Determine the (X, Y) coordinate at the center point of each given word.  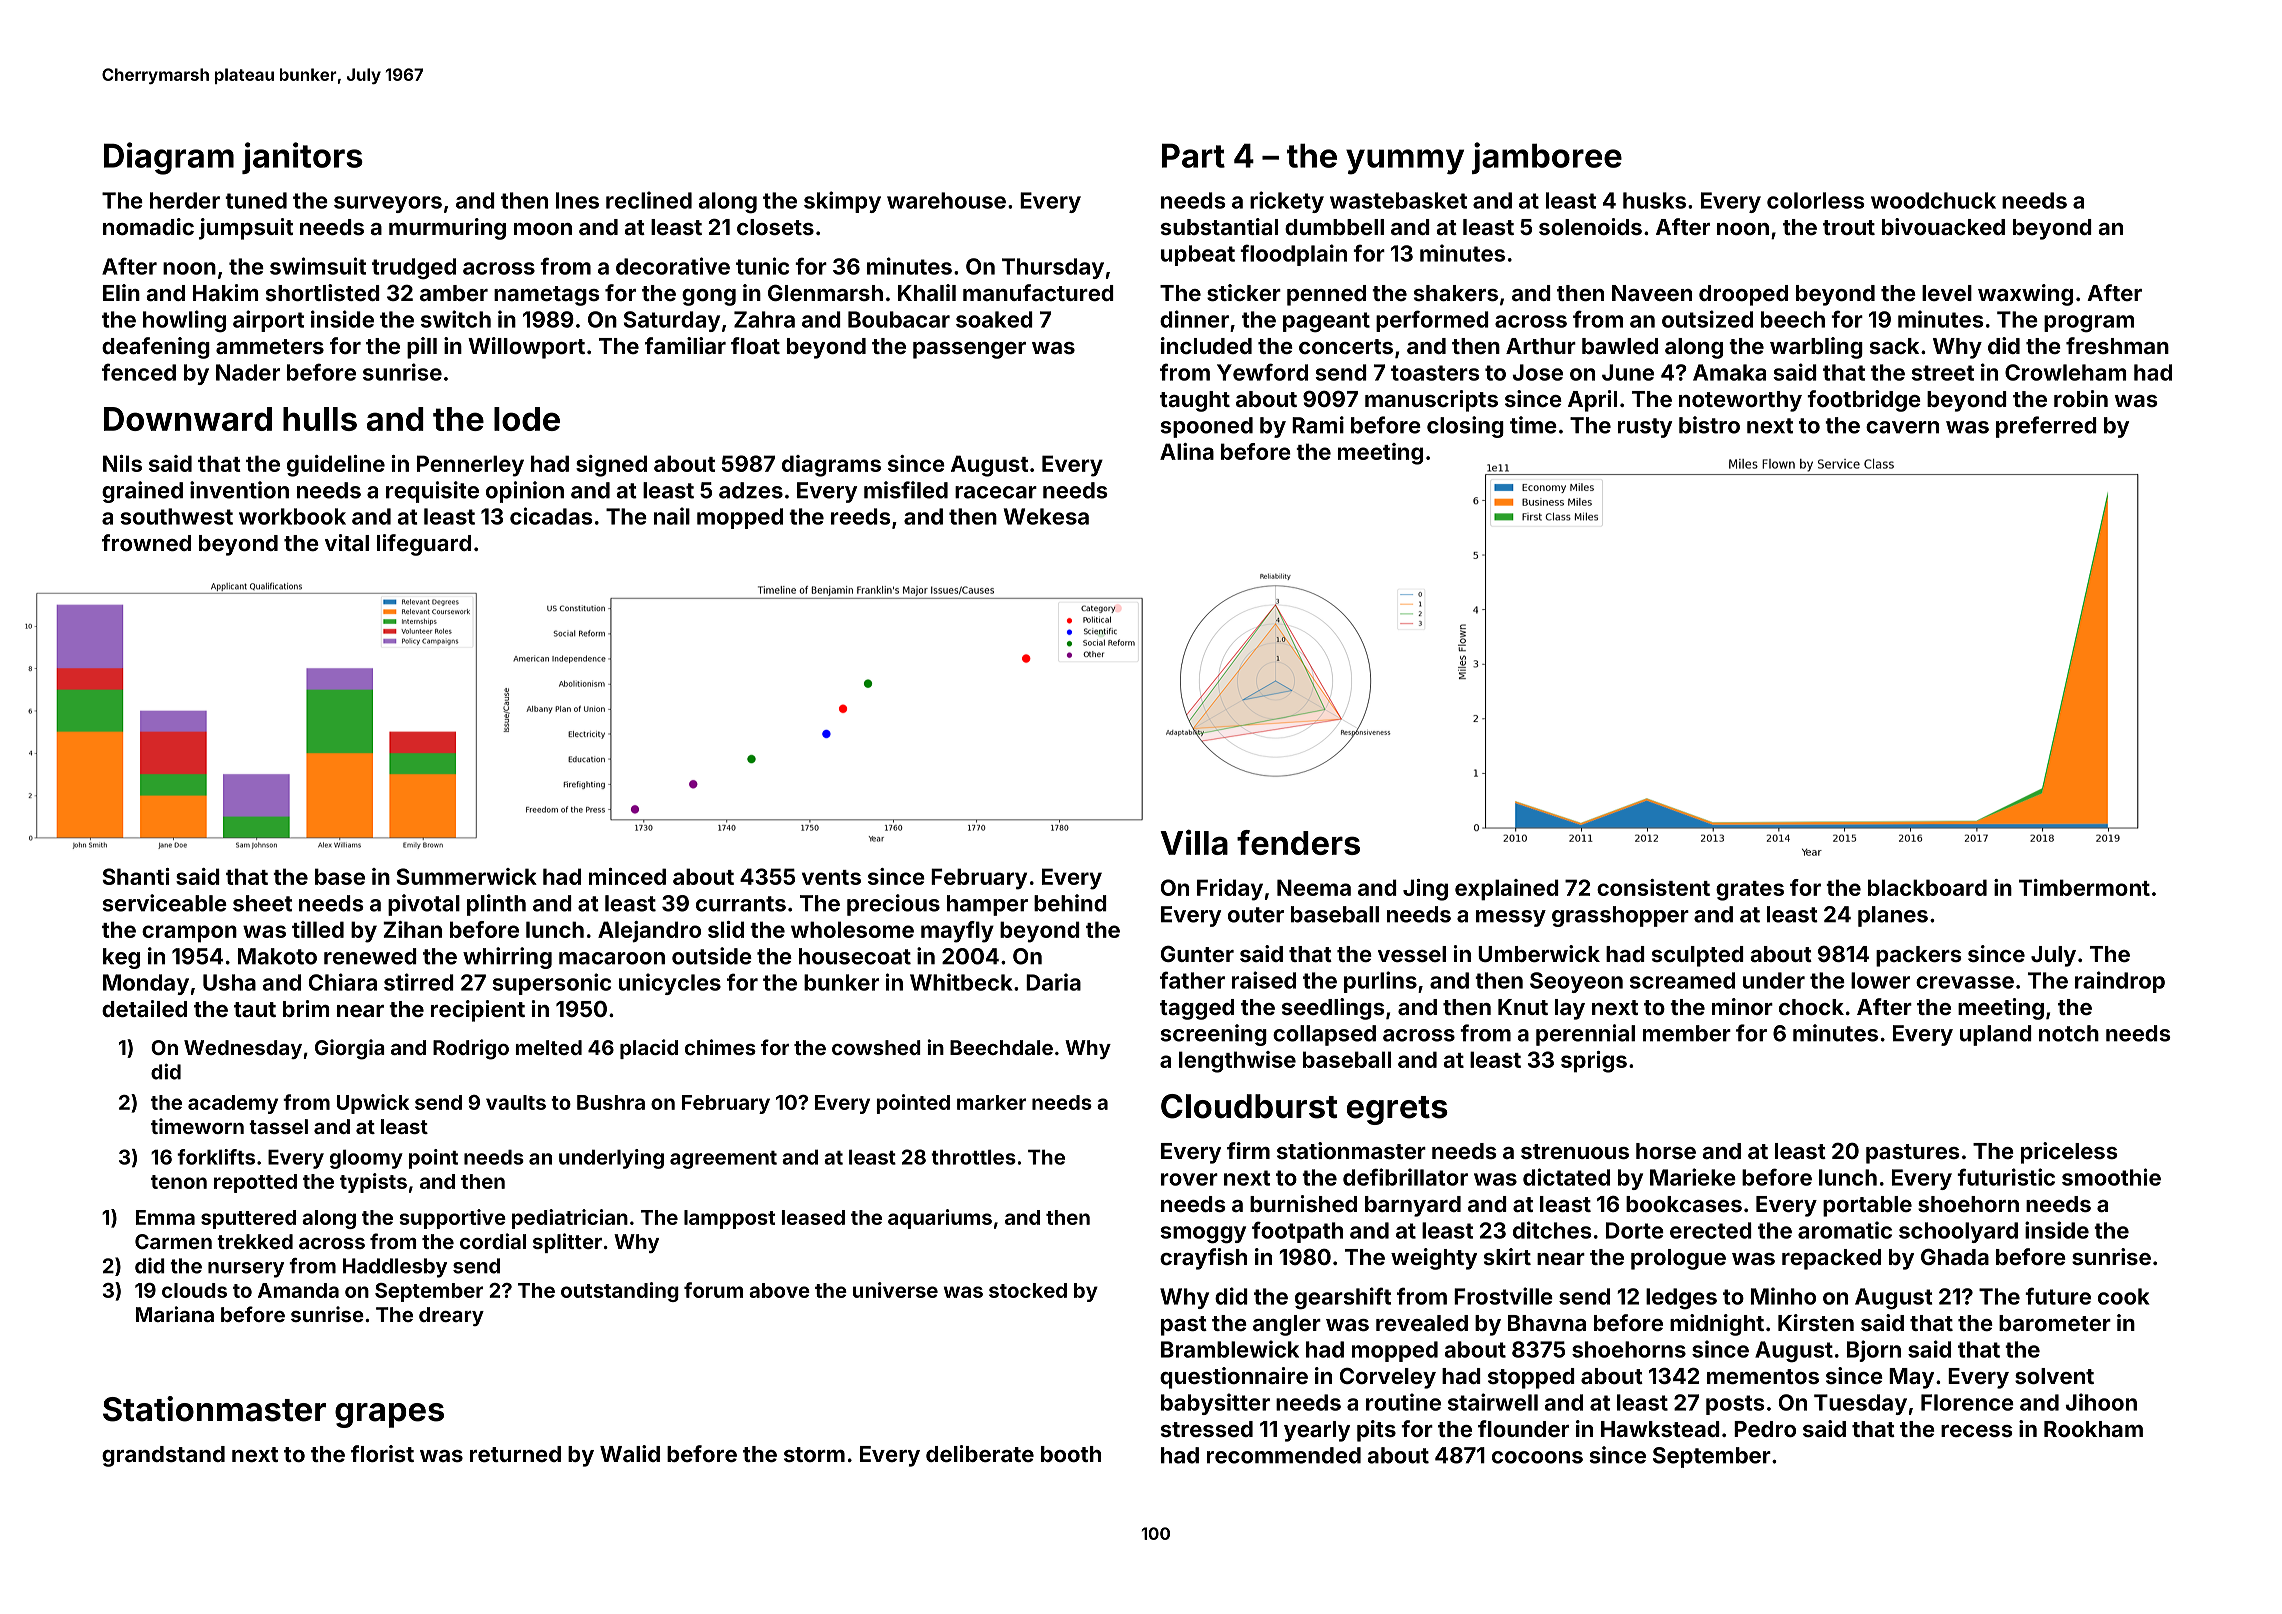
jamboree (1547, 158)
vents (831, 877)
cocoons (1537, 1457)
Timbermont (2084, 887)
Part (1193, 156)
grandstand (163, 1456)
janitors (302, 158)
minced (627, 876)
